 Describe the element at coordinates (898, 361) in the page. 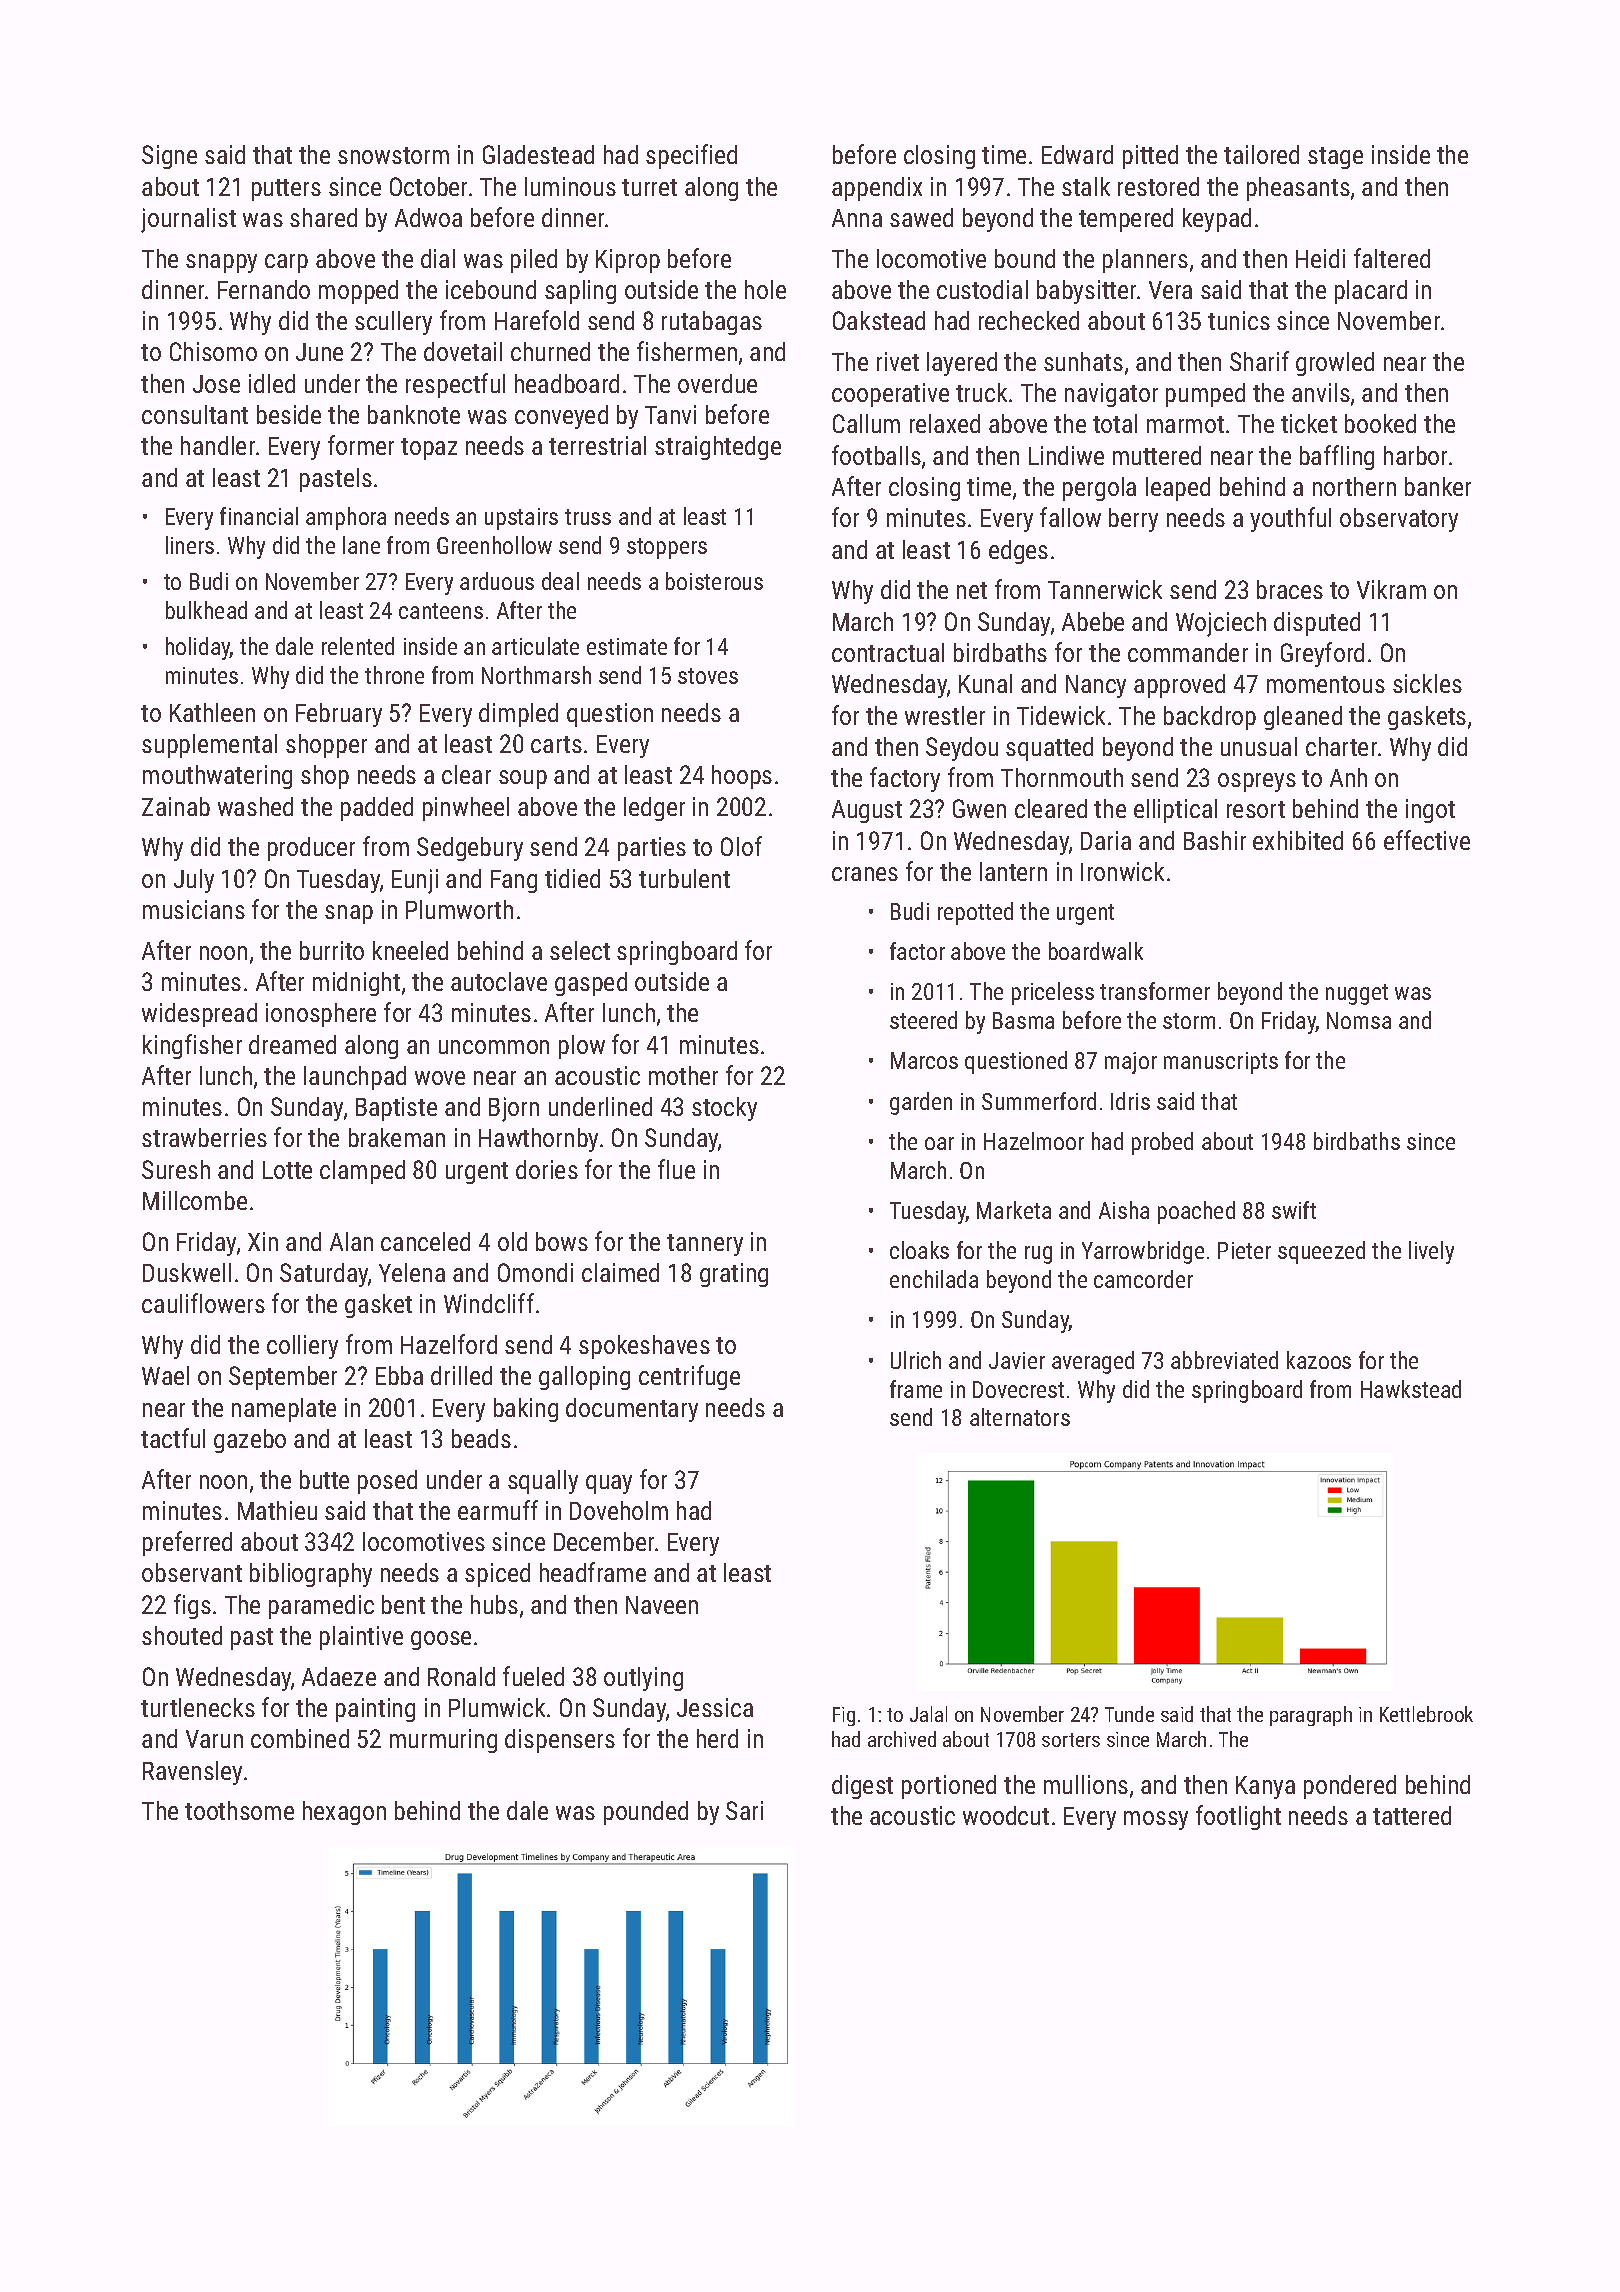

I see `rivet` at that location.
